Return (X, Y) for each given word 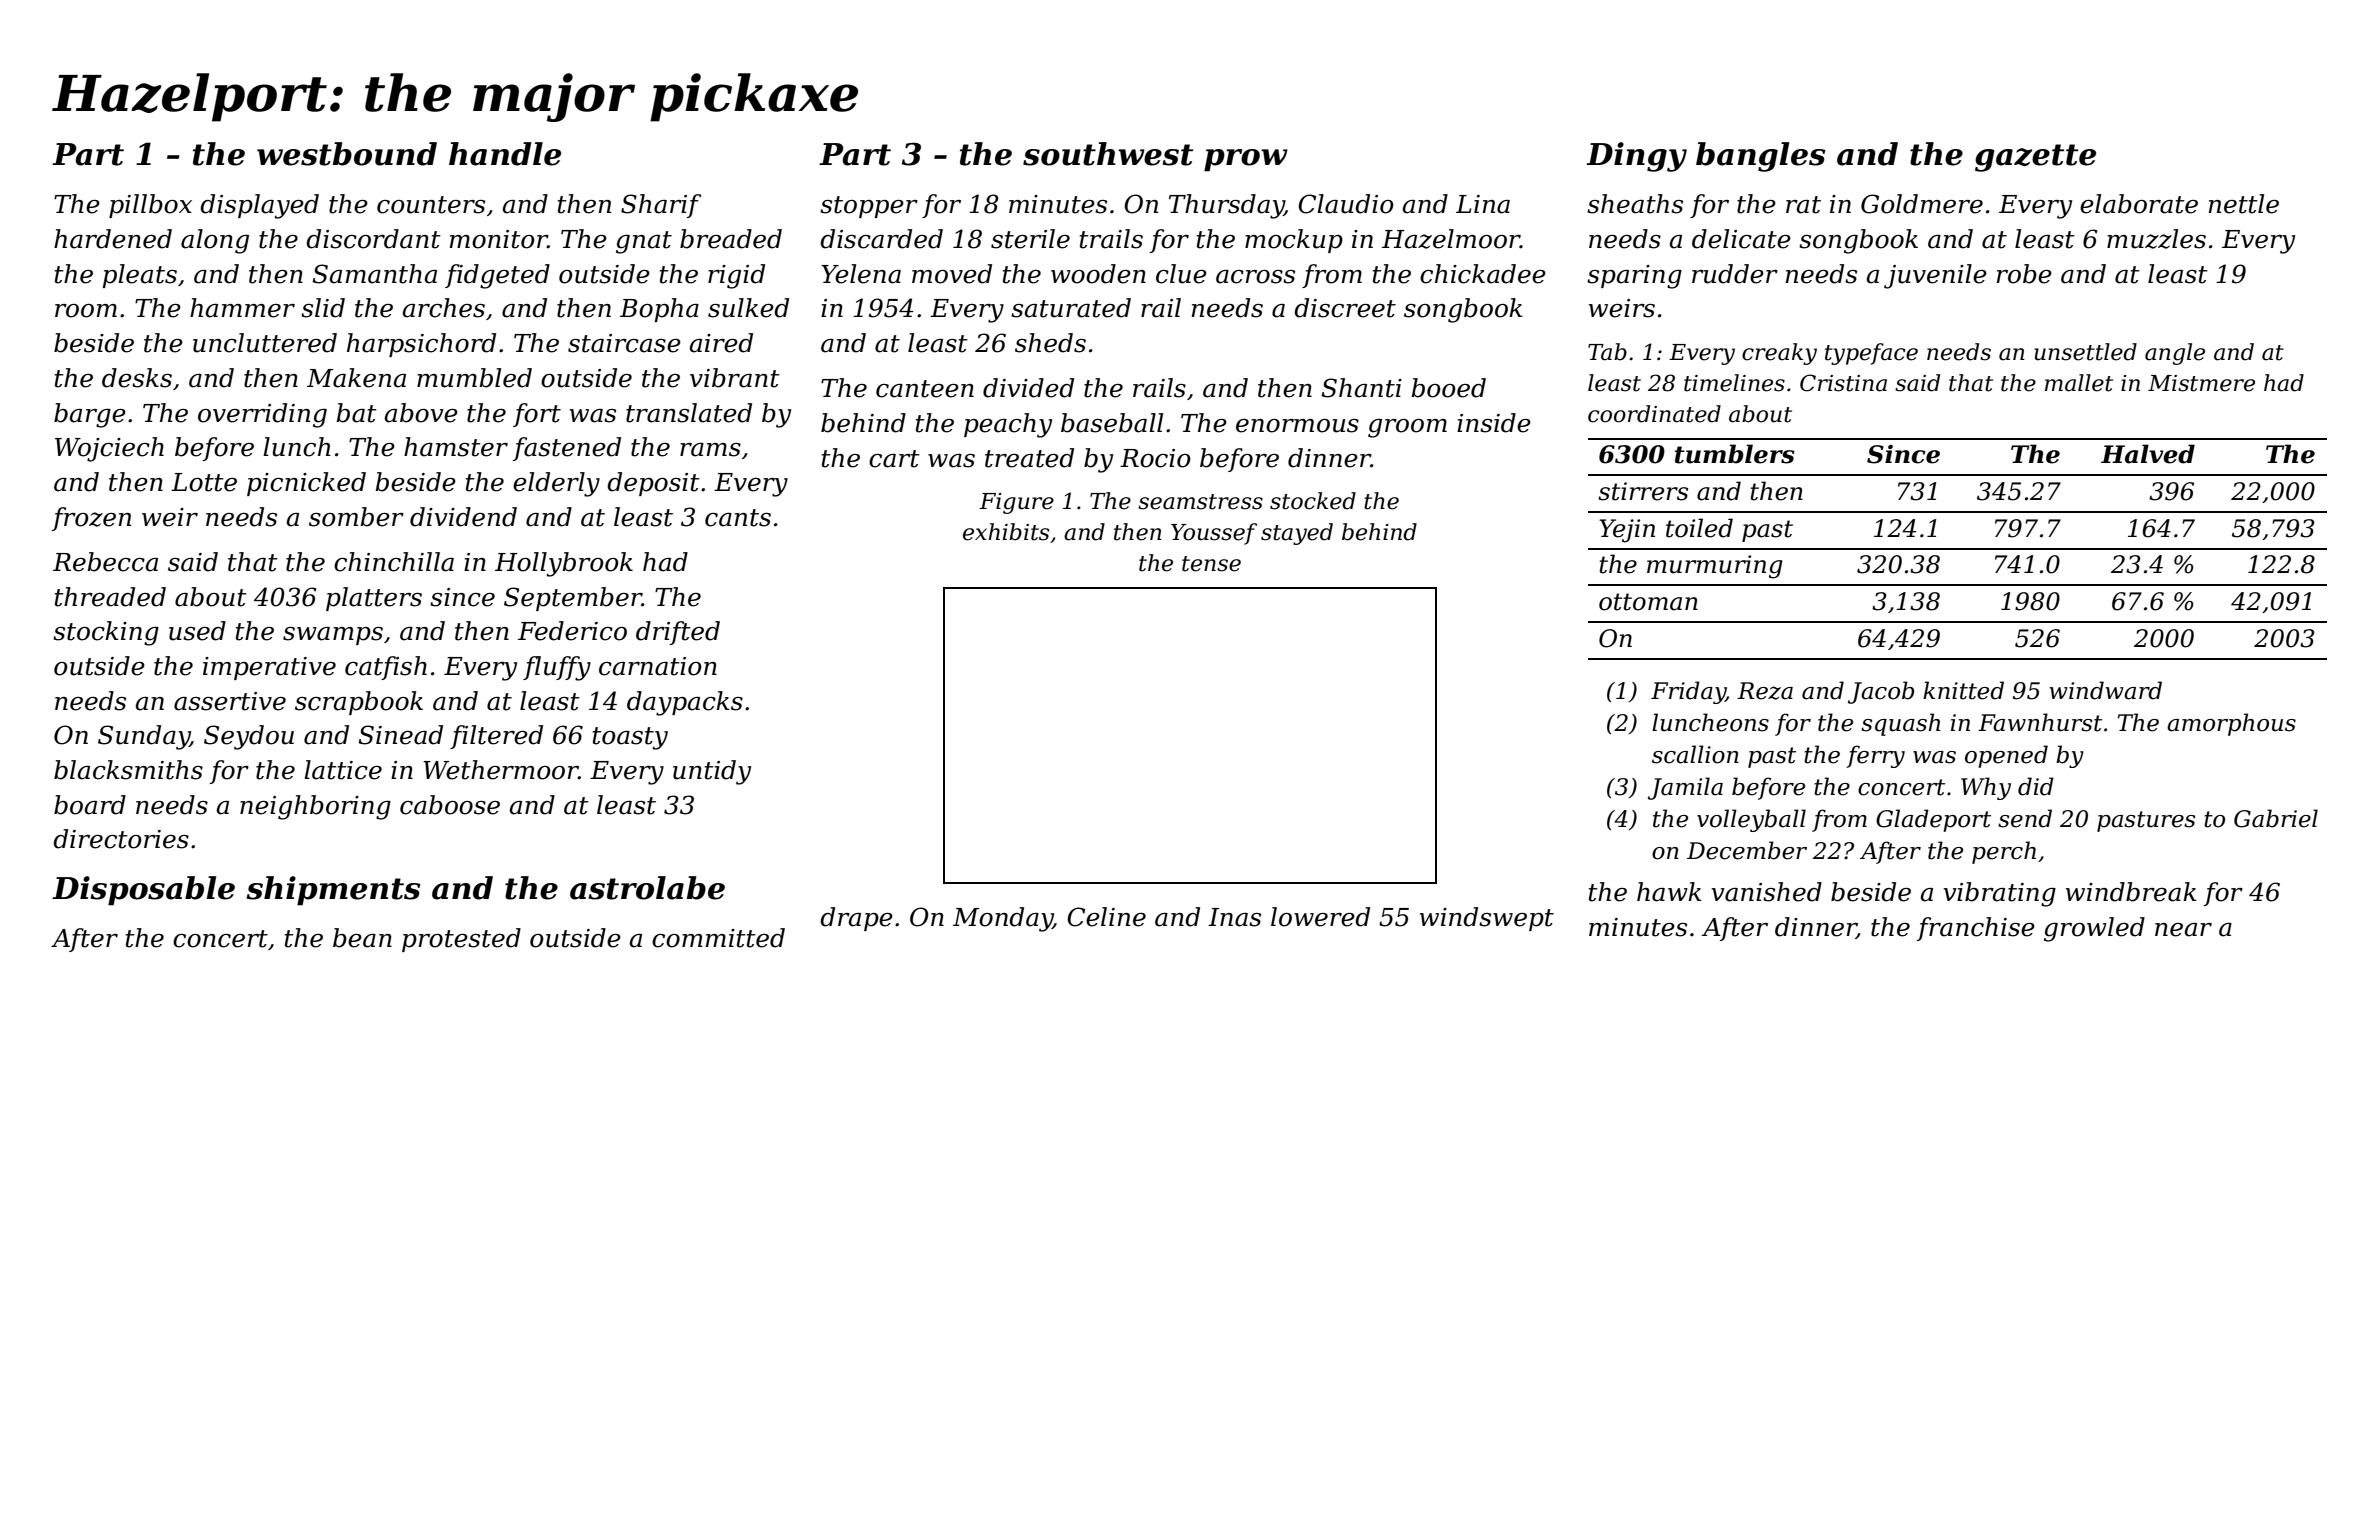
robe (2024, 274)
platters (374, 599)
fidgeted (497, 276)
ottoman (1648, 602)
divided (1028, 388)
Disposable (143, 891)
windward (2105, 690)
